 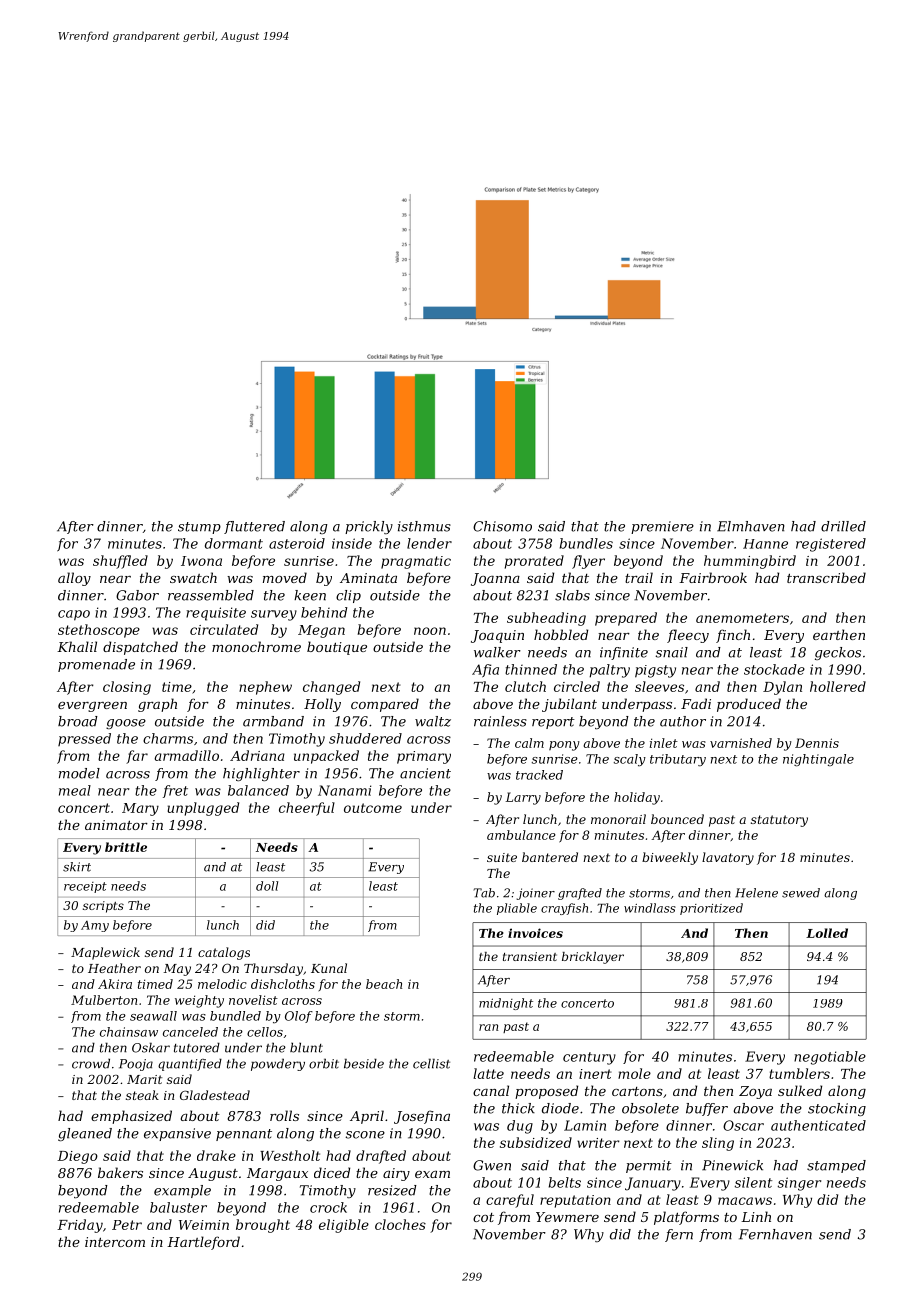 I want to click on stump, so click(x=199, y=528).
